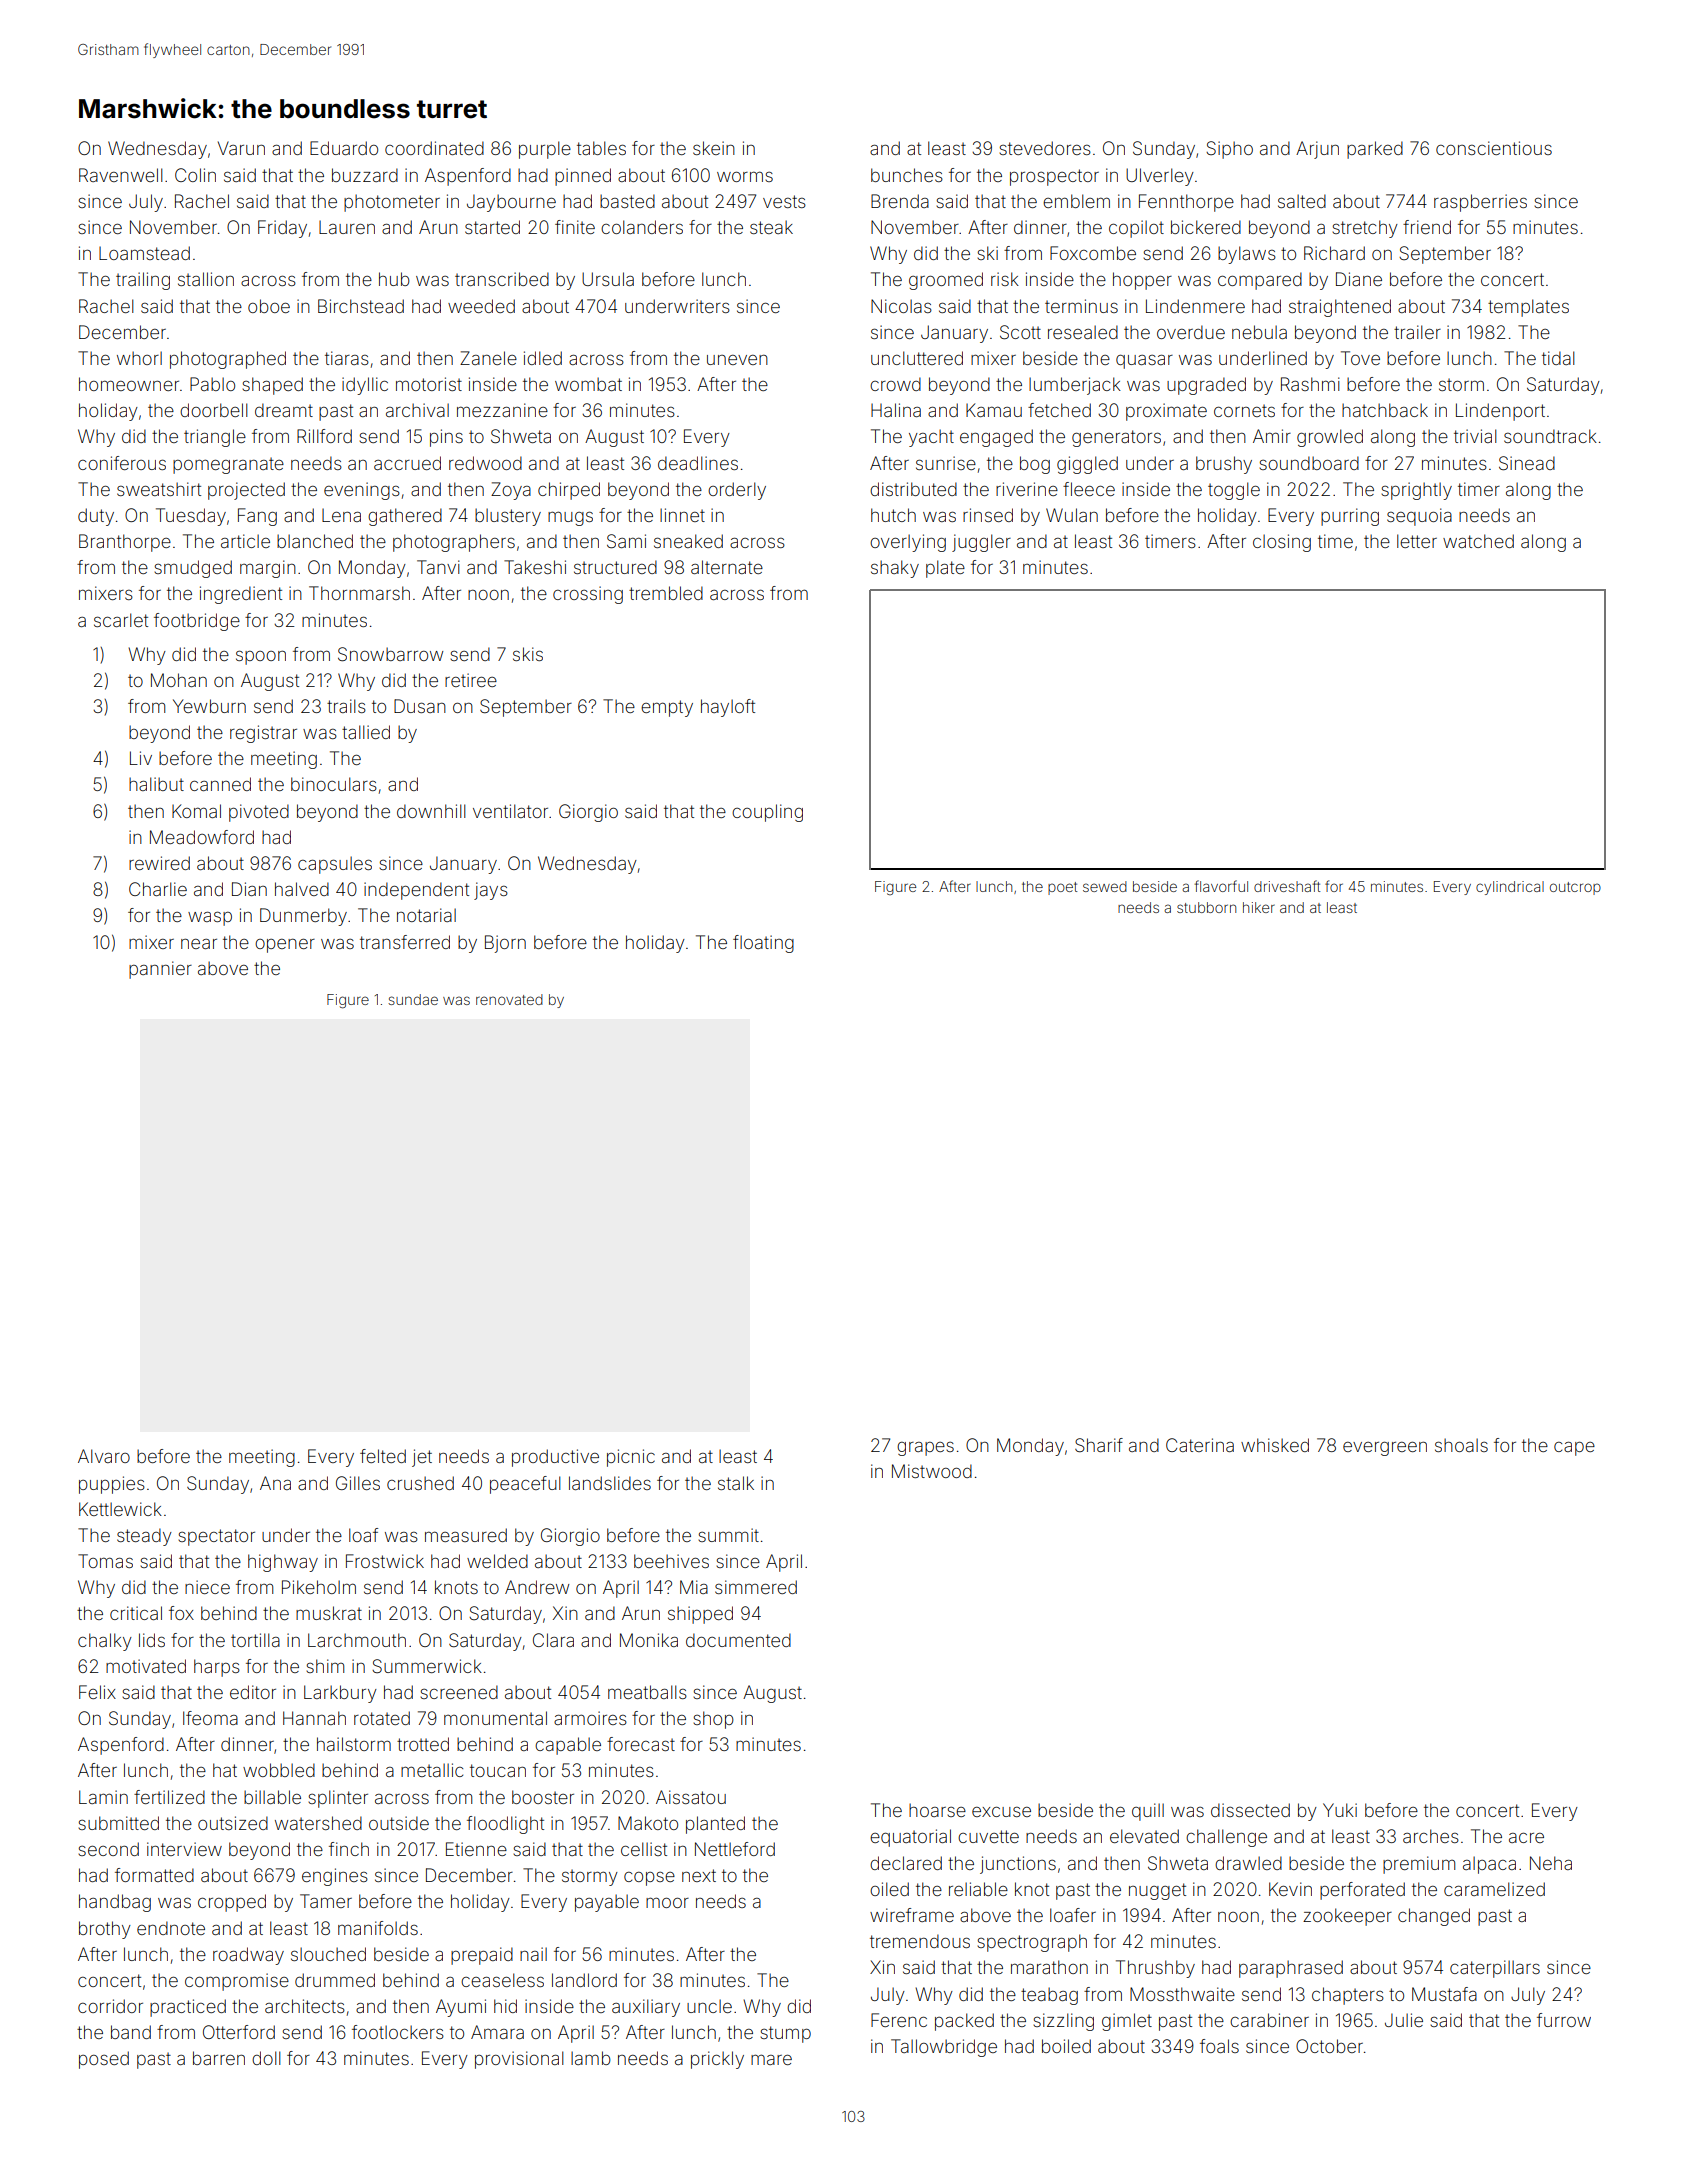 This screenshot has width=1683, height=2178. What do you see at coordinates (279, 1770) in the screenshot?
I see `wobbled` at bounding box center [279, 1770].
